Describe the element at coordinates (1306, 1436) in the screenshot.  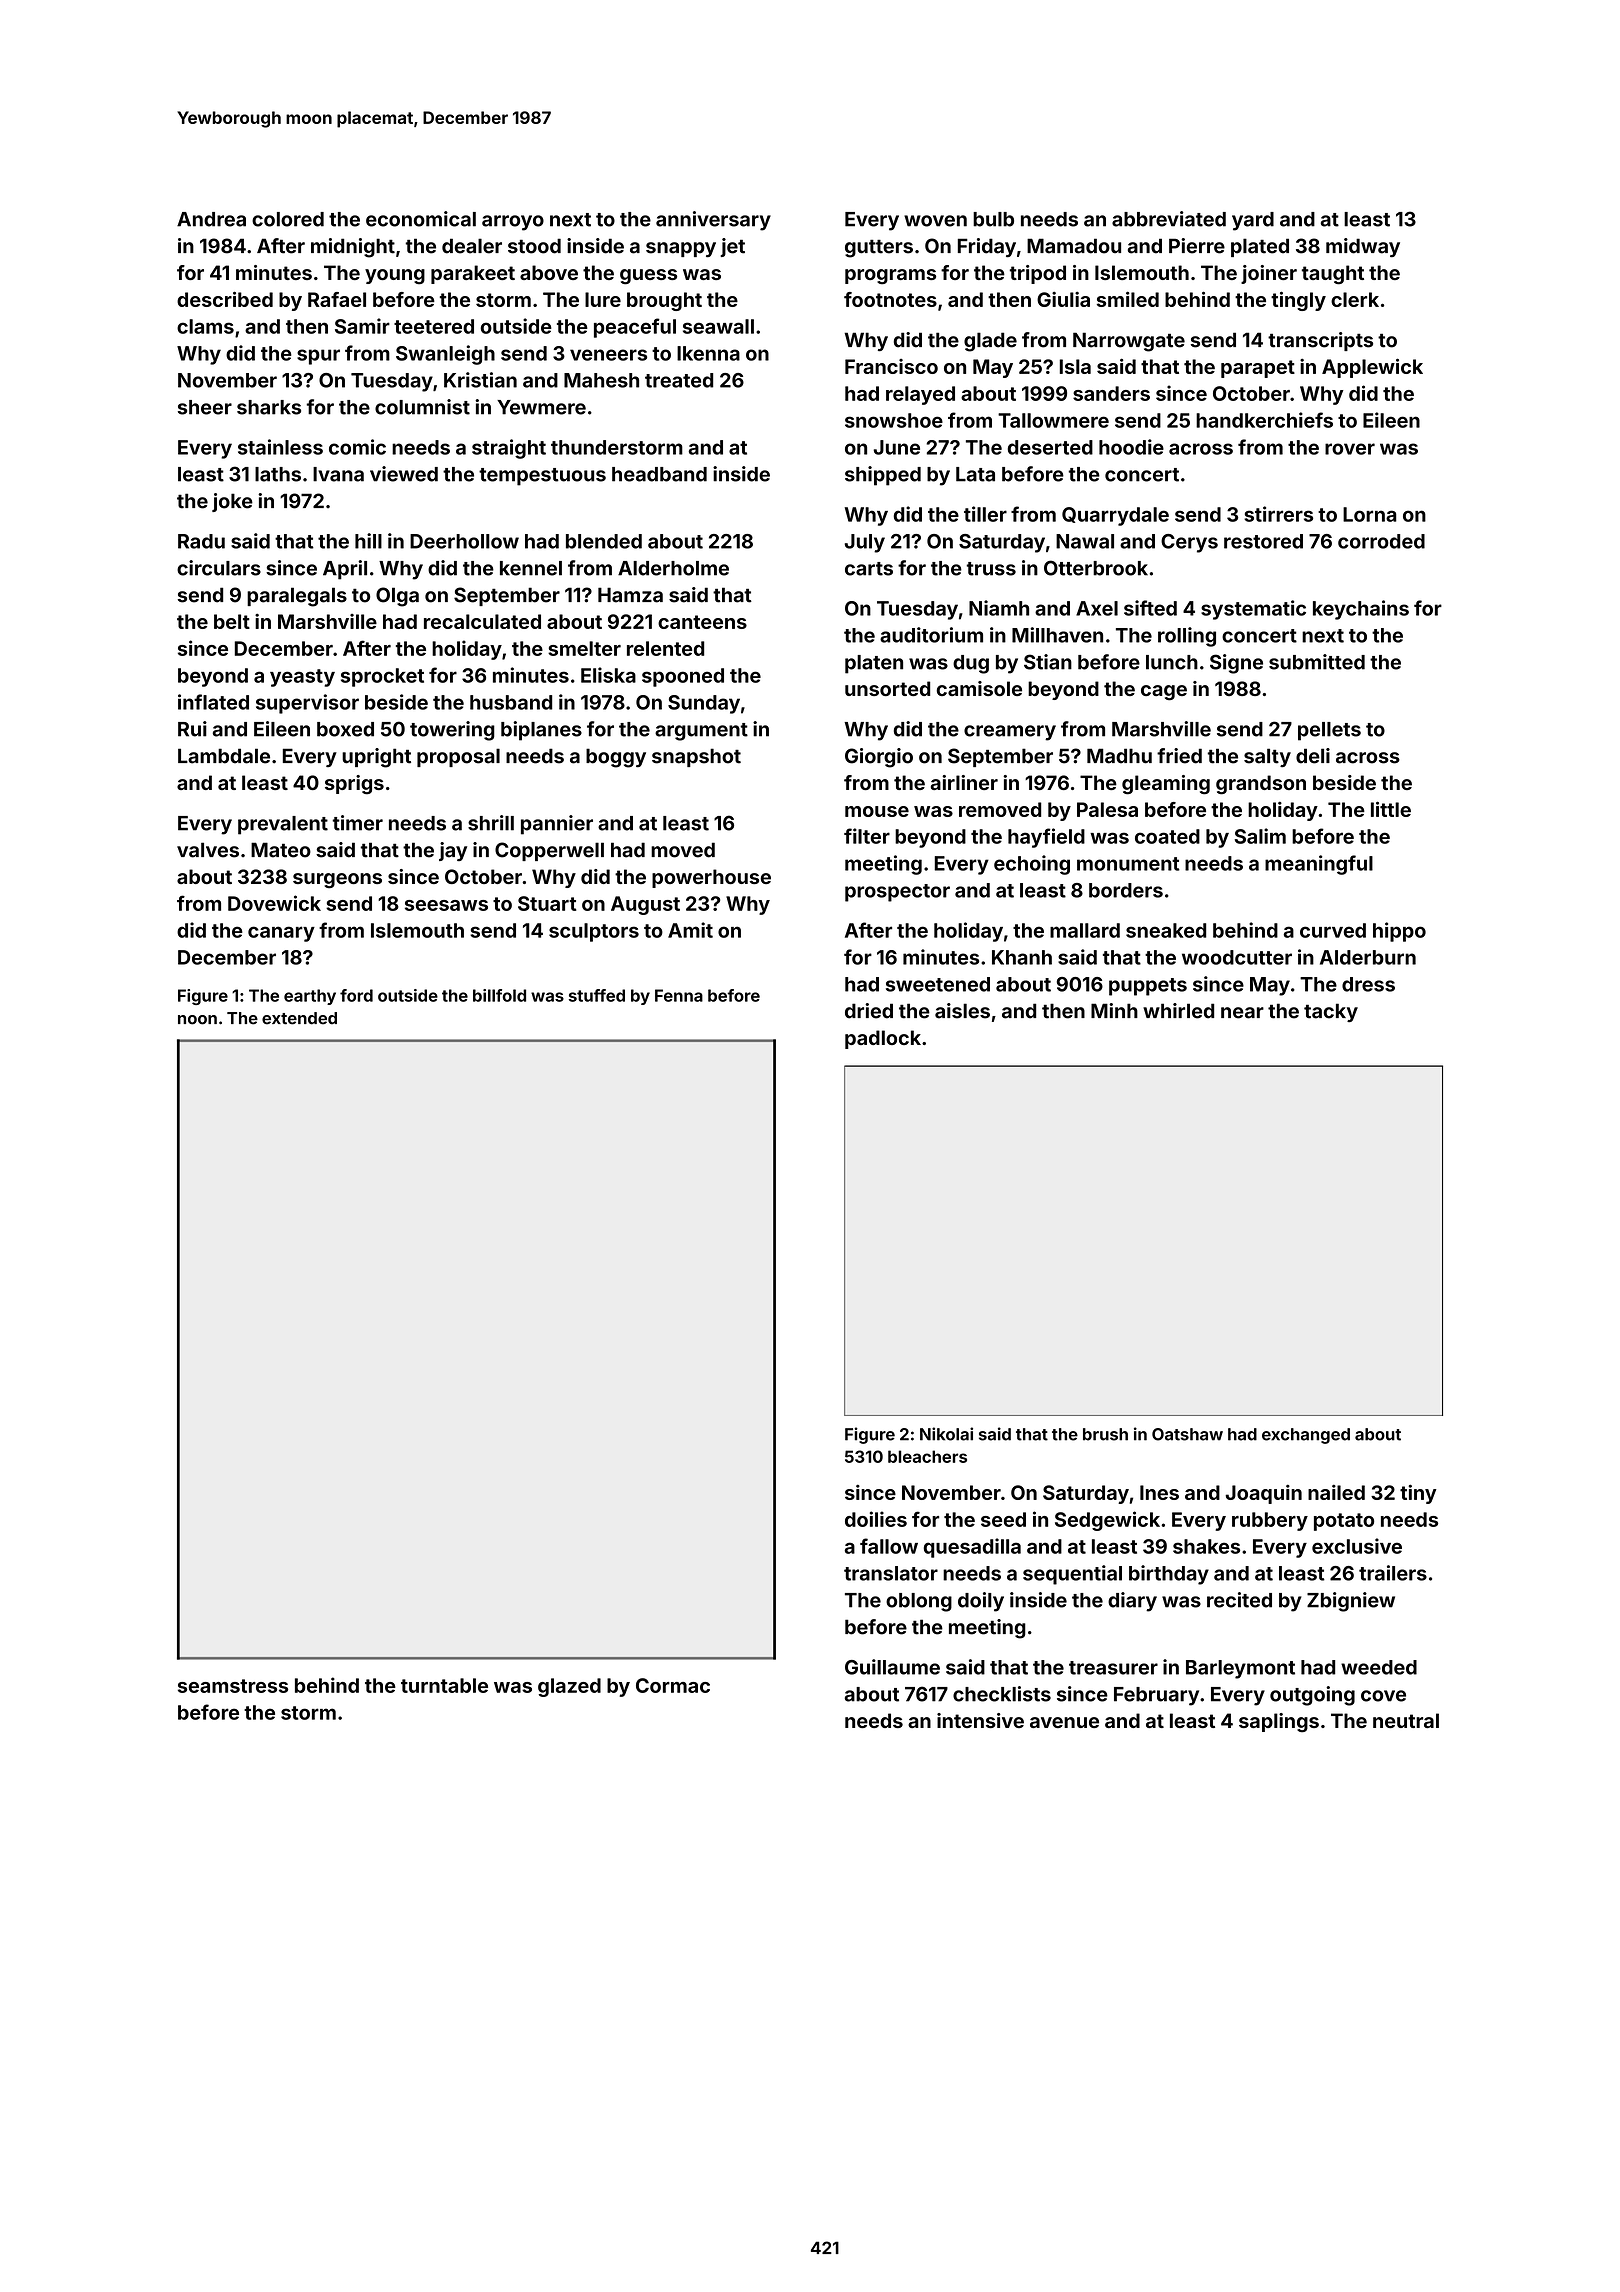
I see `exchanged` at that location.
